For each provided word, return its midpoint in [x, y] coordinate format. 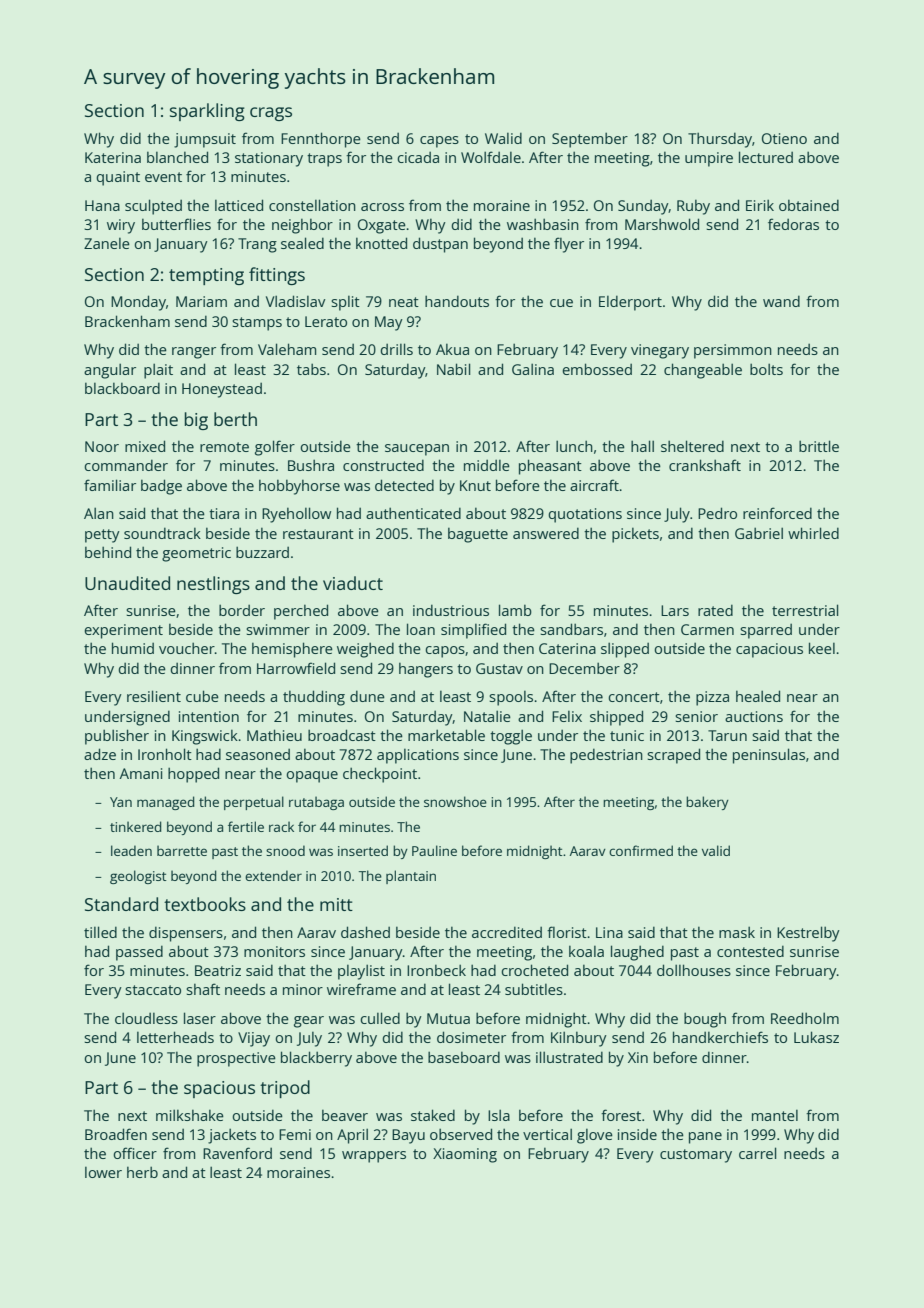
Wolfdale [491, 157]
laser [200, 1018]
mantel [775, 1115]
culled [380, 1018]
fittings [277, 276]
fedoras [793, 224]
